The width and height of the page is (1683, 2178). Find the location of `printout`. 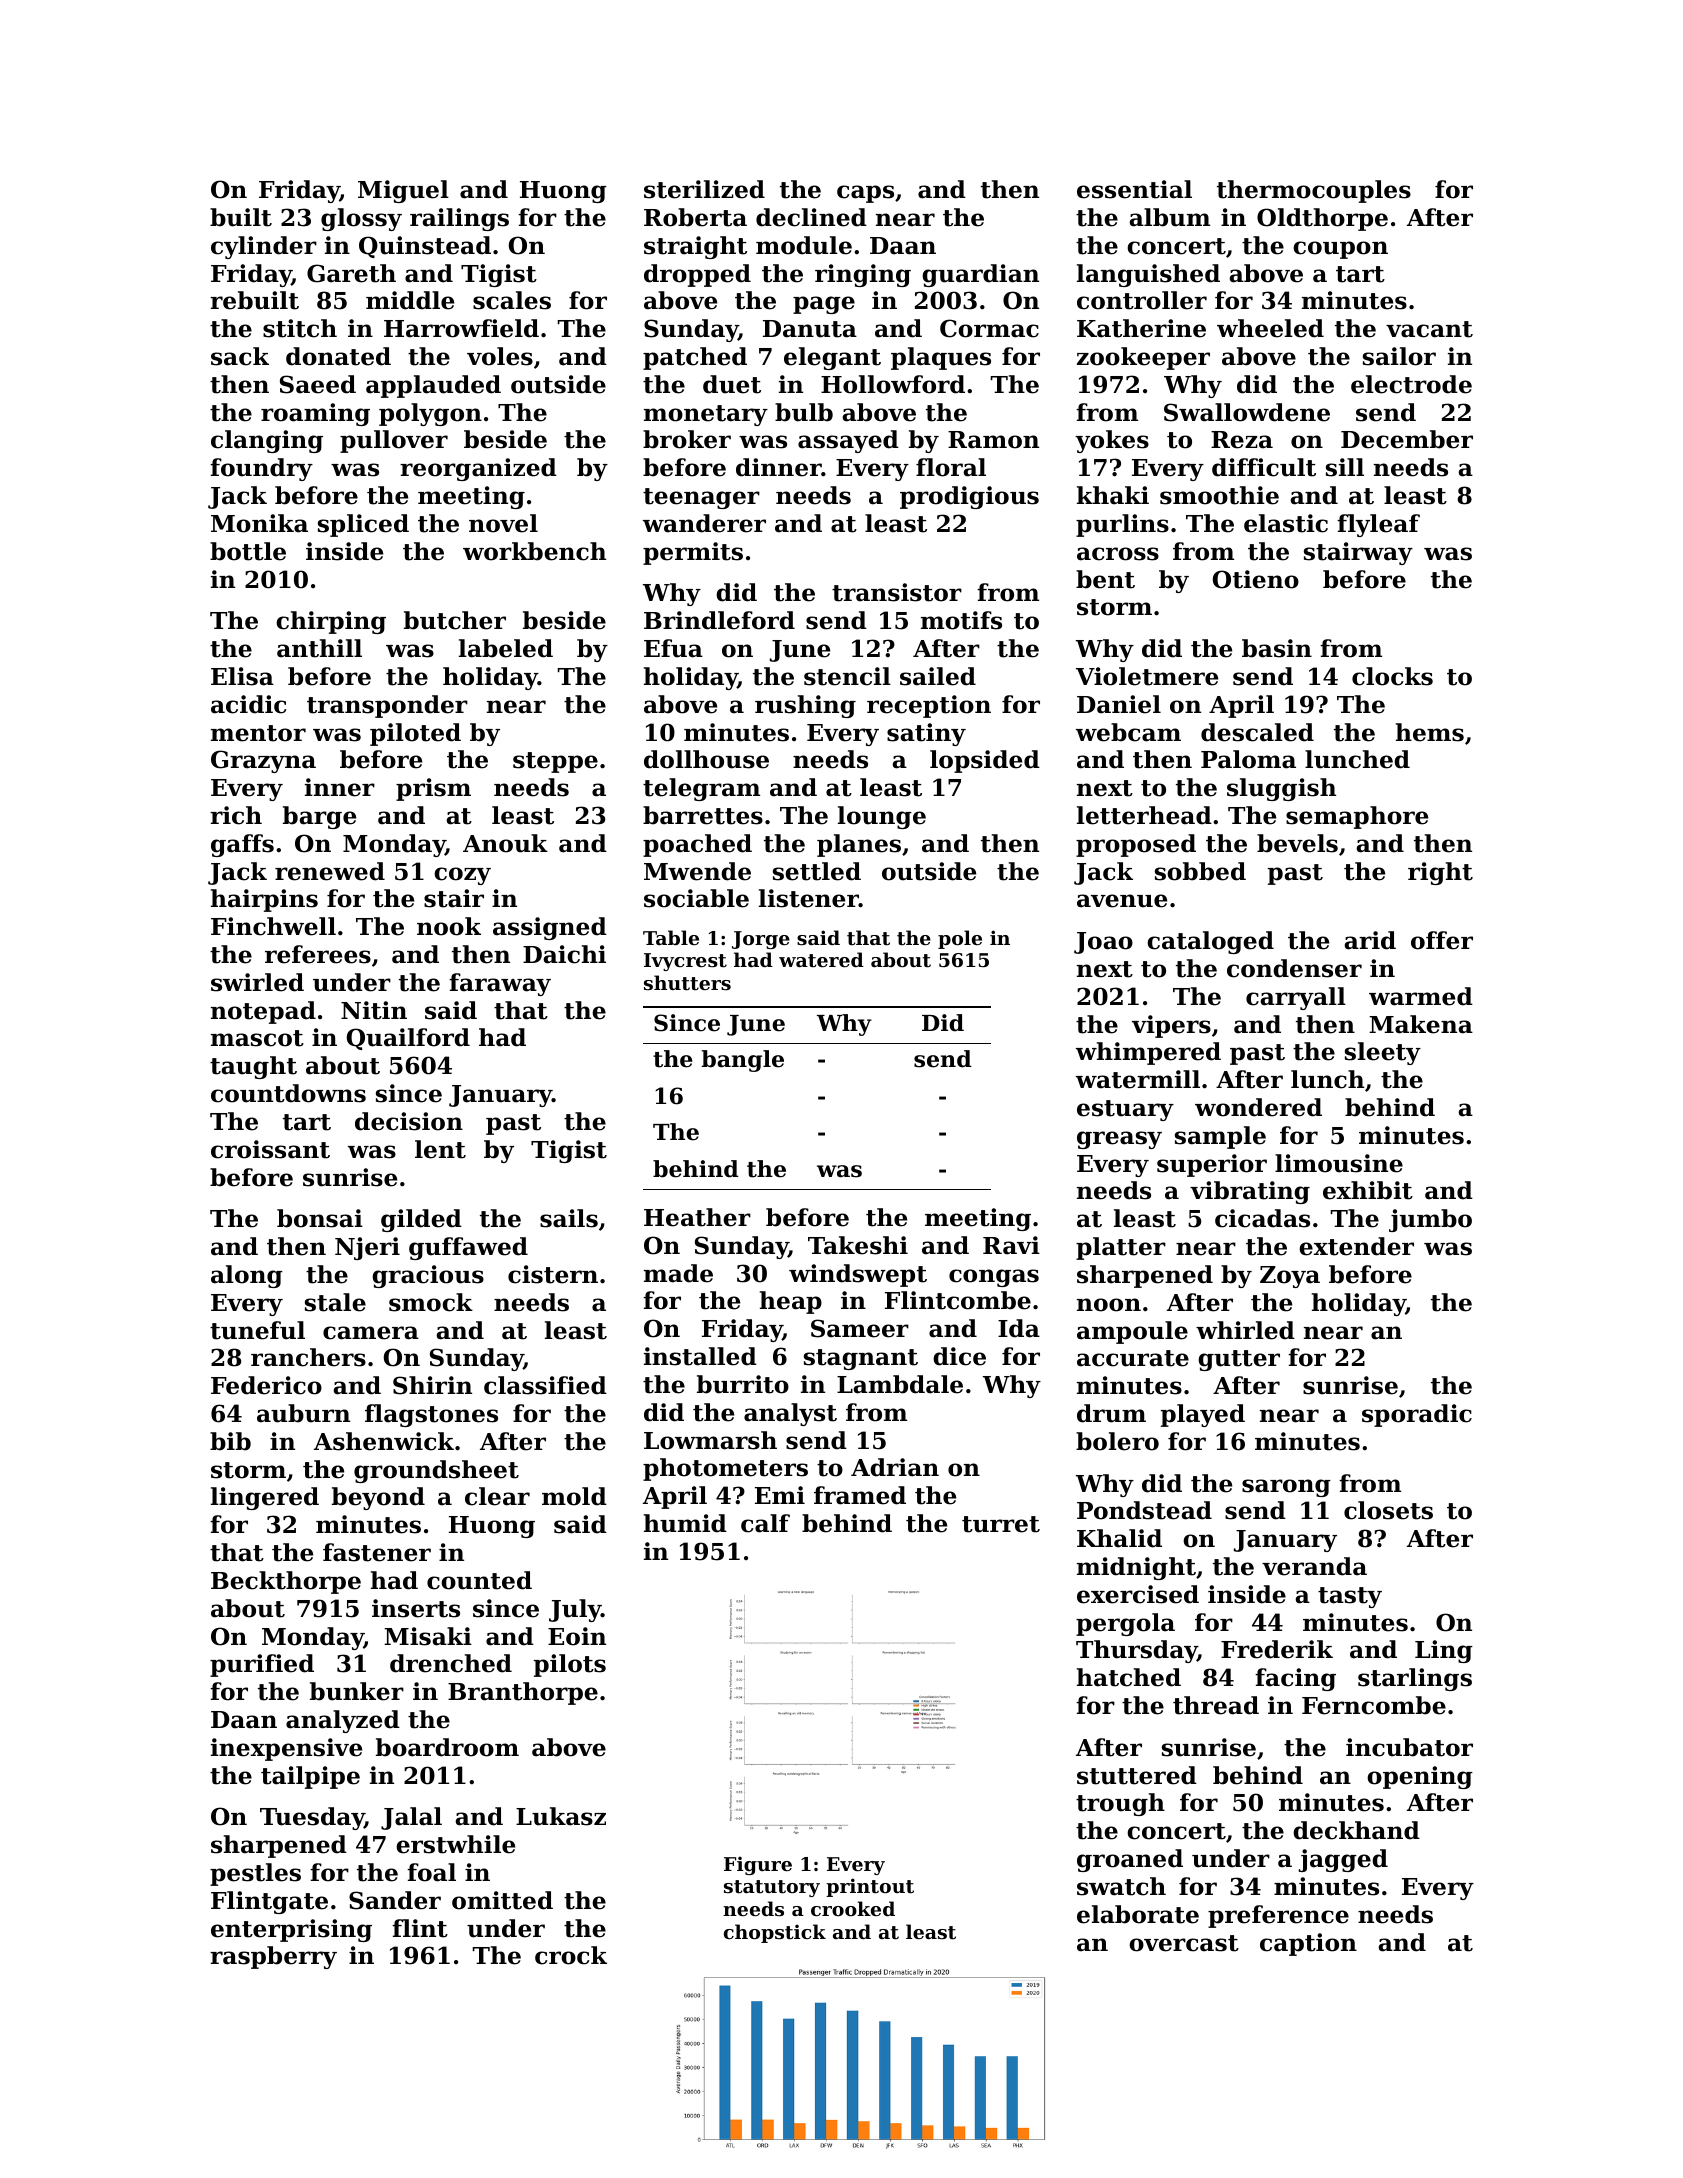

printout is located at coordinates (870, 1887).
